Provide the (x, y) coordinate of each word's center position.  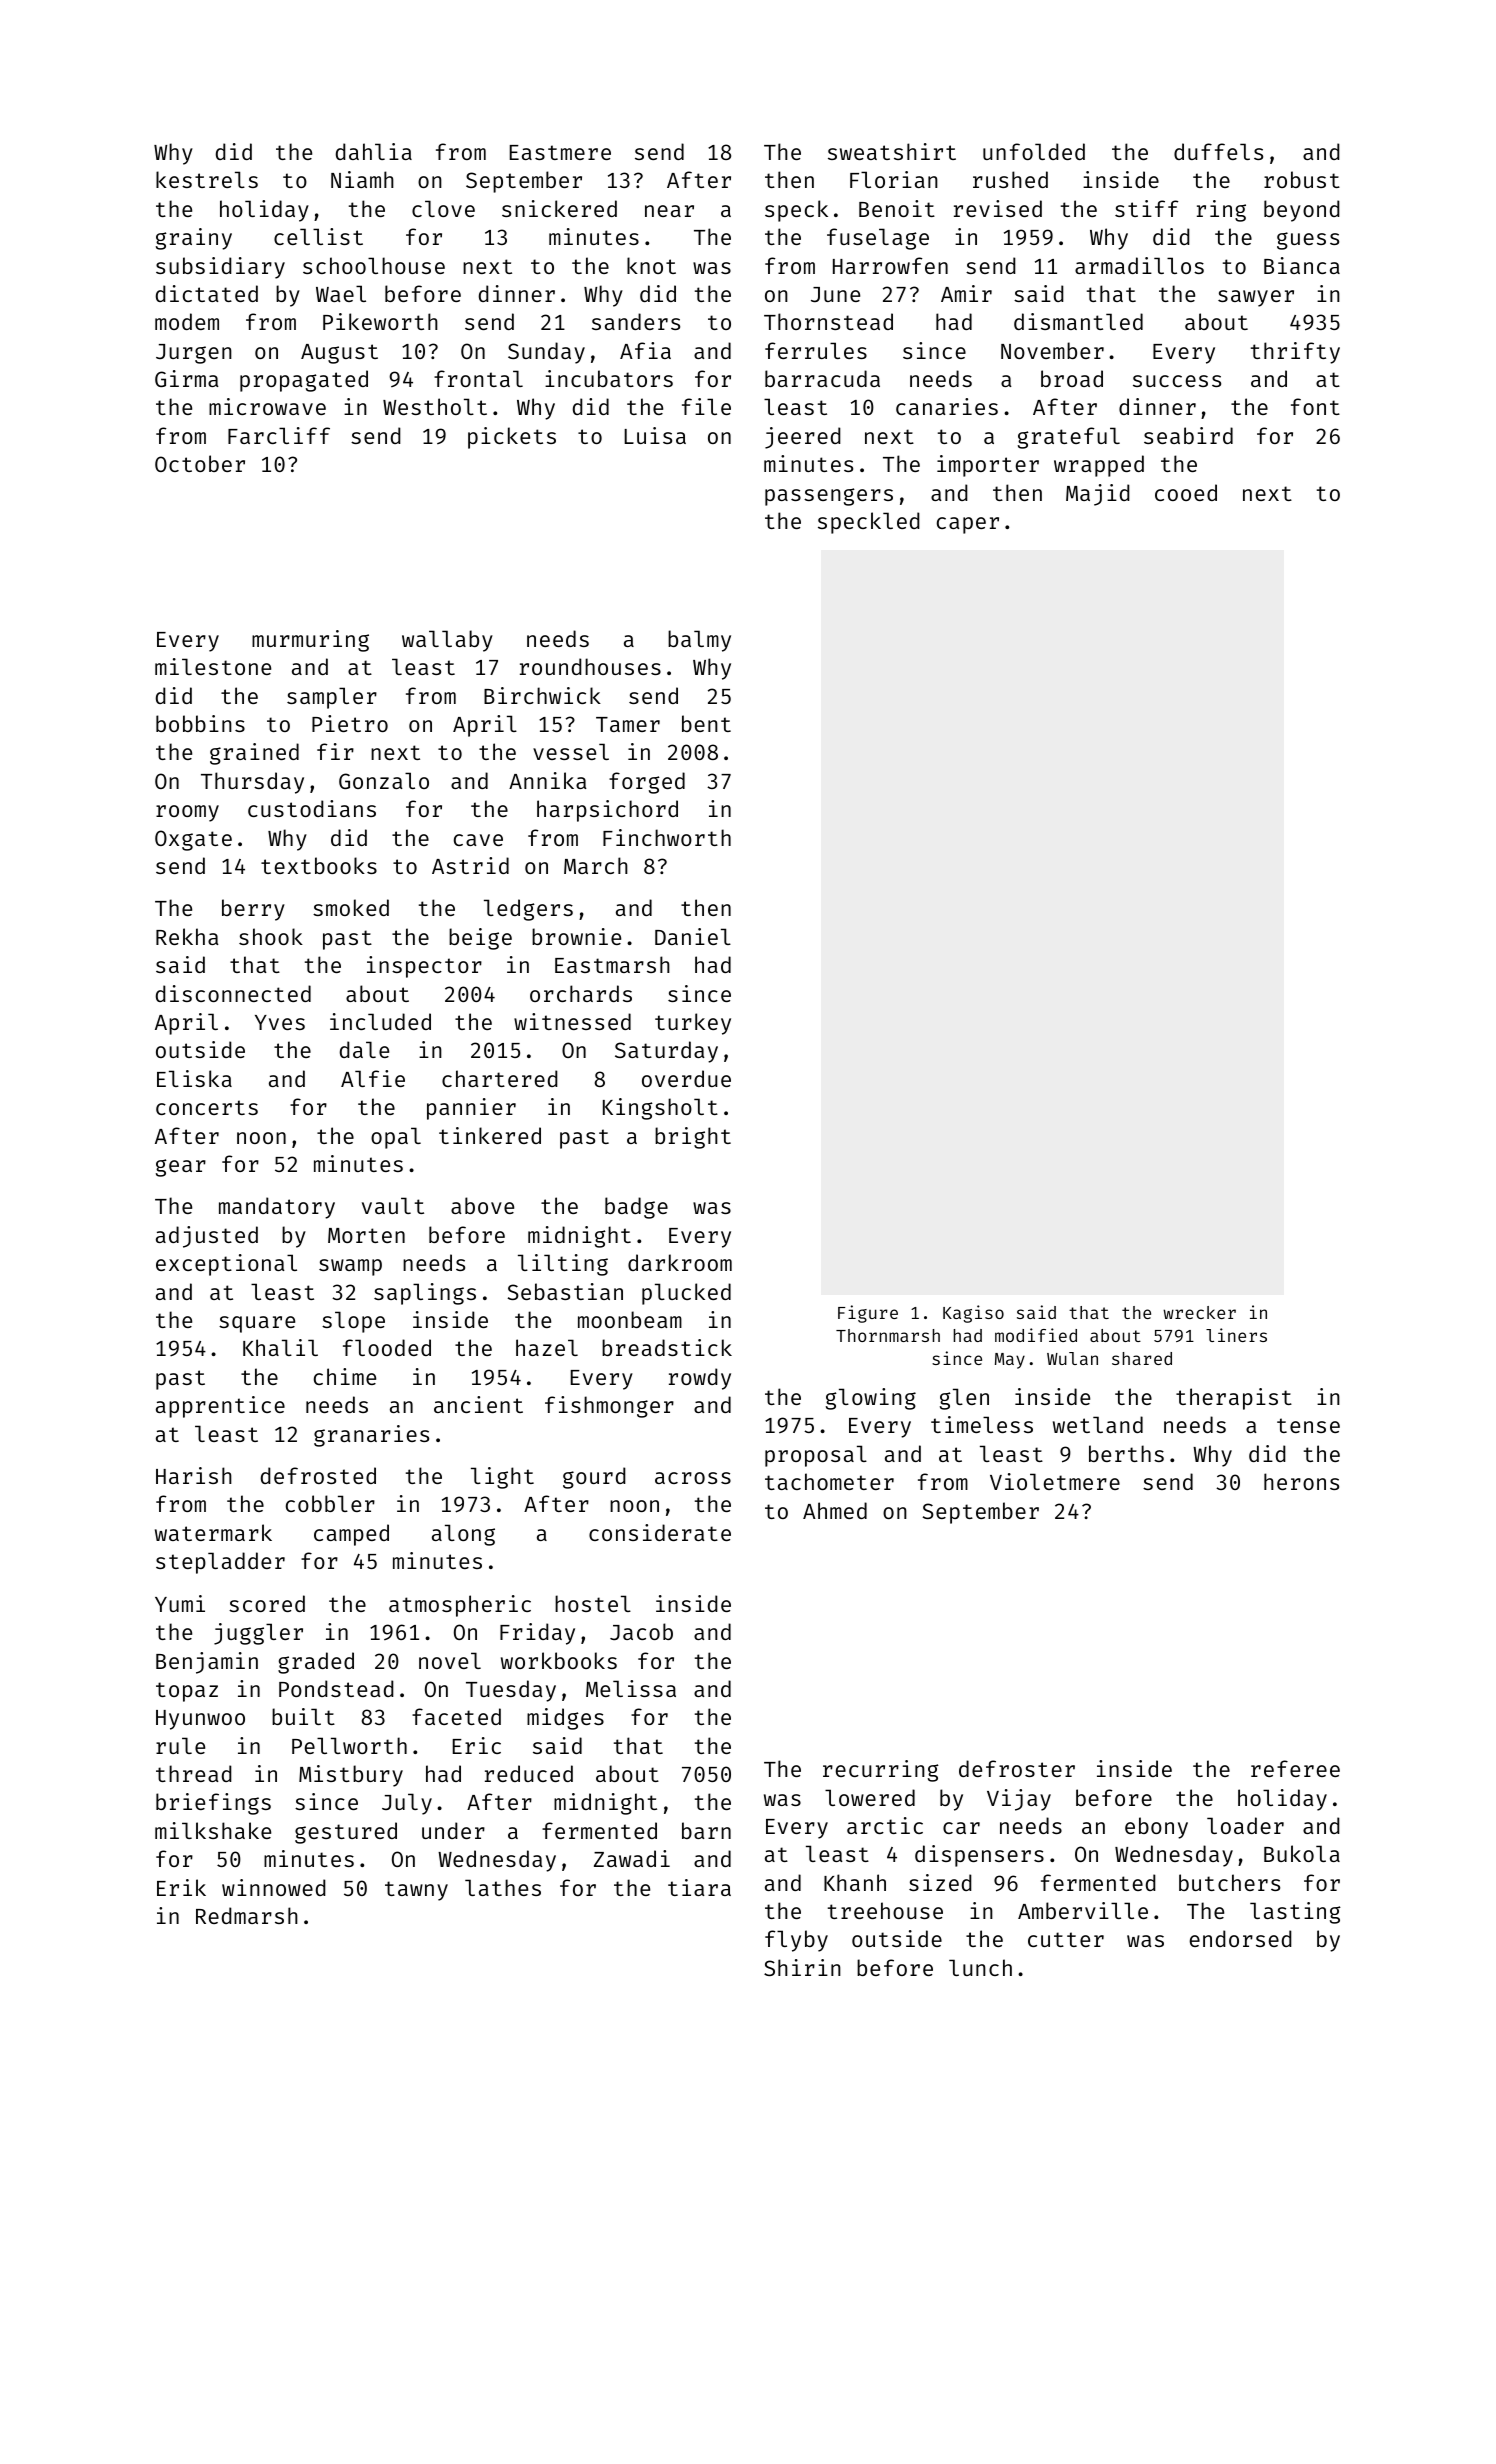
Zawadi (632, 1858)
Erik (181, 1887)
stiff (1146, 208)
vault (393, 1205)
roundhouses (590, 666)
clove (443, 208)
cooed (1186, 492)
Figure (868, 1314)
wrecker (1199, 1312)
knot (651, 265)
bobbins (200, 723)
